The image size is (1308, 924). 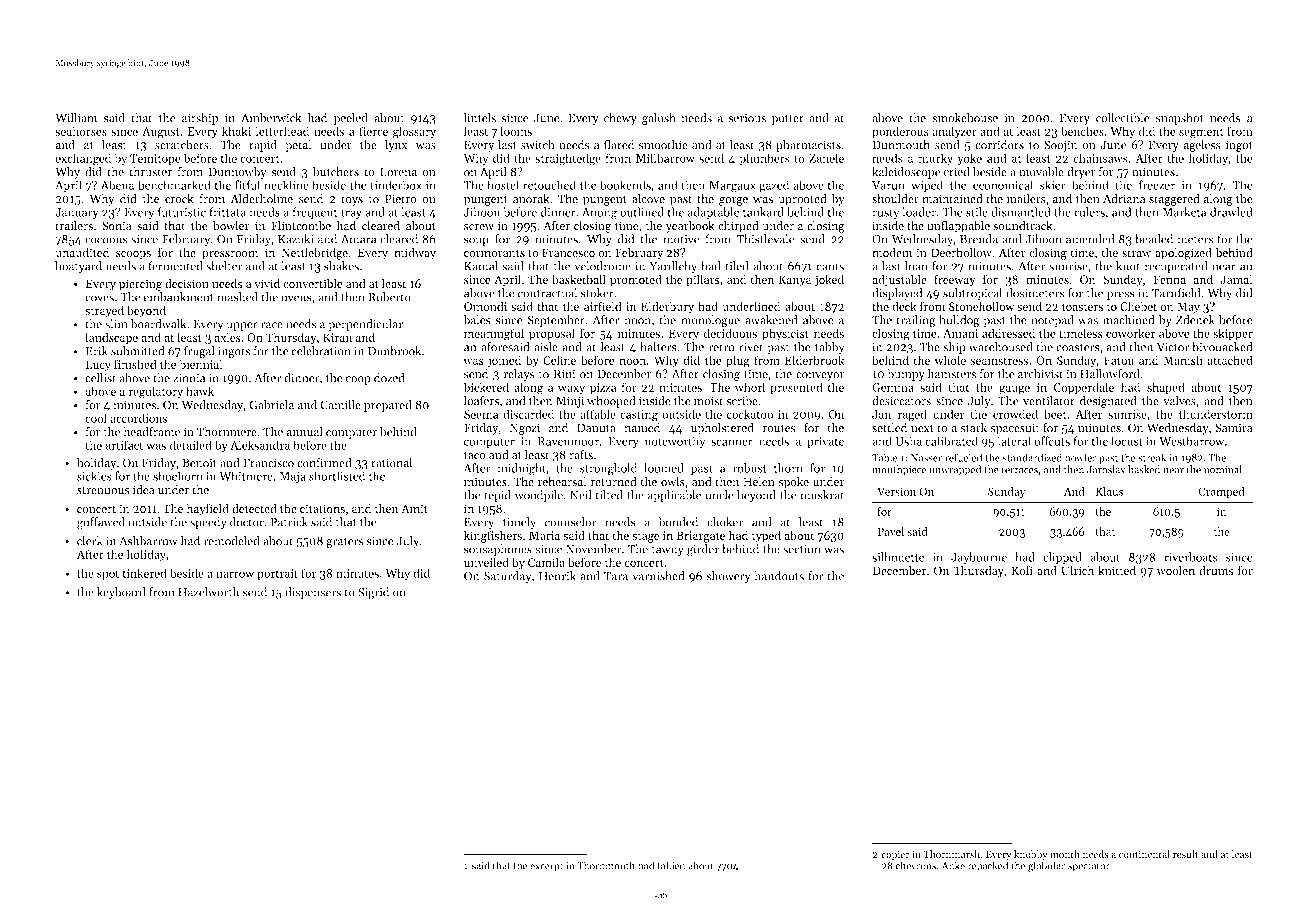 I want to click on handouts, so click(x=779, y=576).
